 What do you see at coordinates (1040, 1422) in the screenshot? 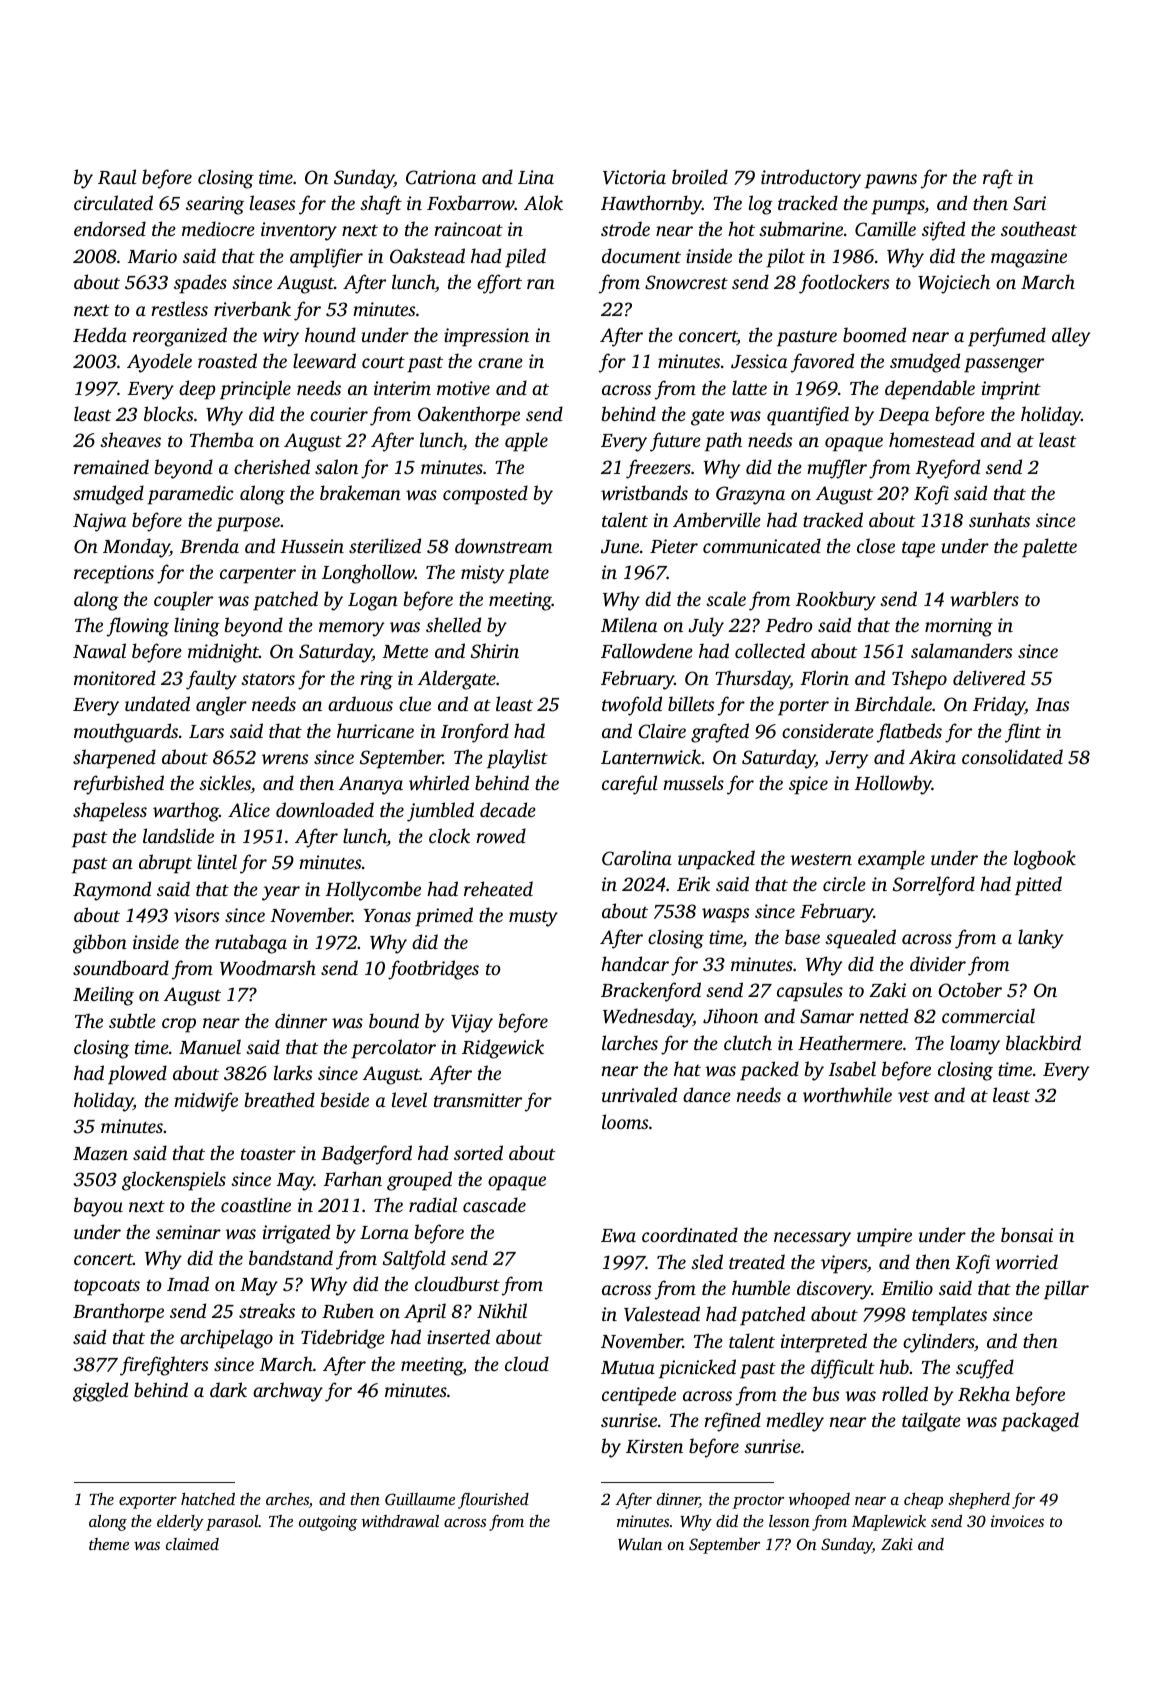
I see `packaged` at bounding box center [1040, 1422].
